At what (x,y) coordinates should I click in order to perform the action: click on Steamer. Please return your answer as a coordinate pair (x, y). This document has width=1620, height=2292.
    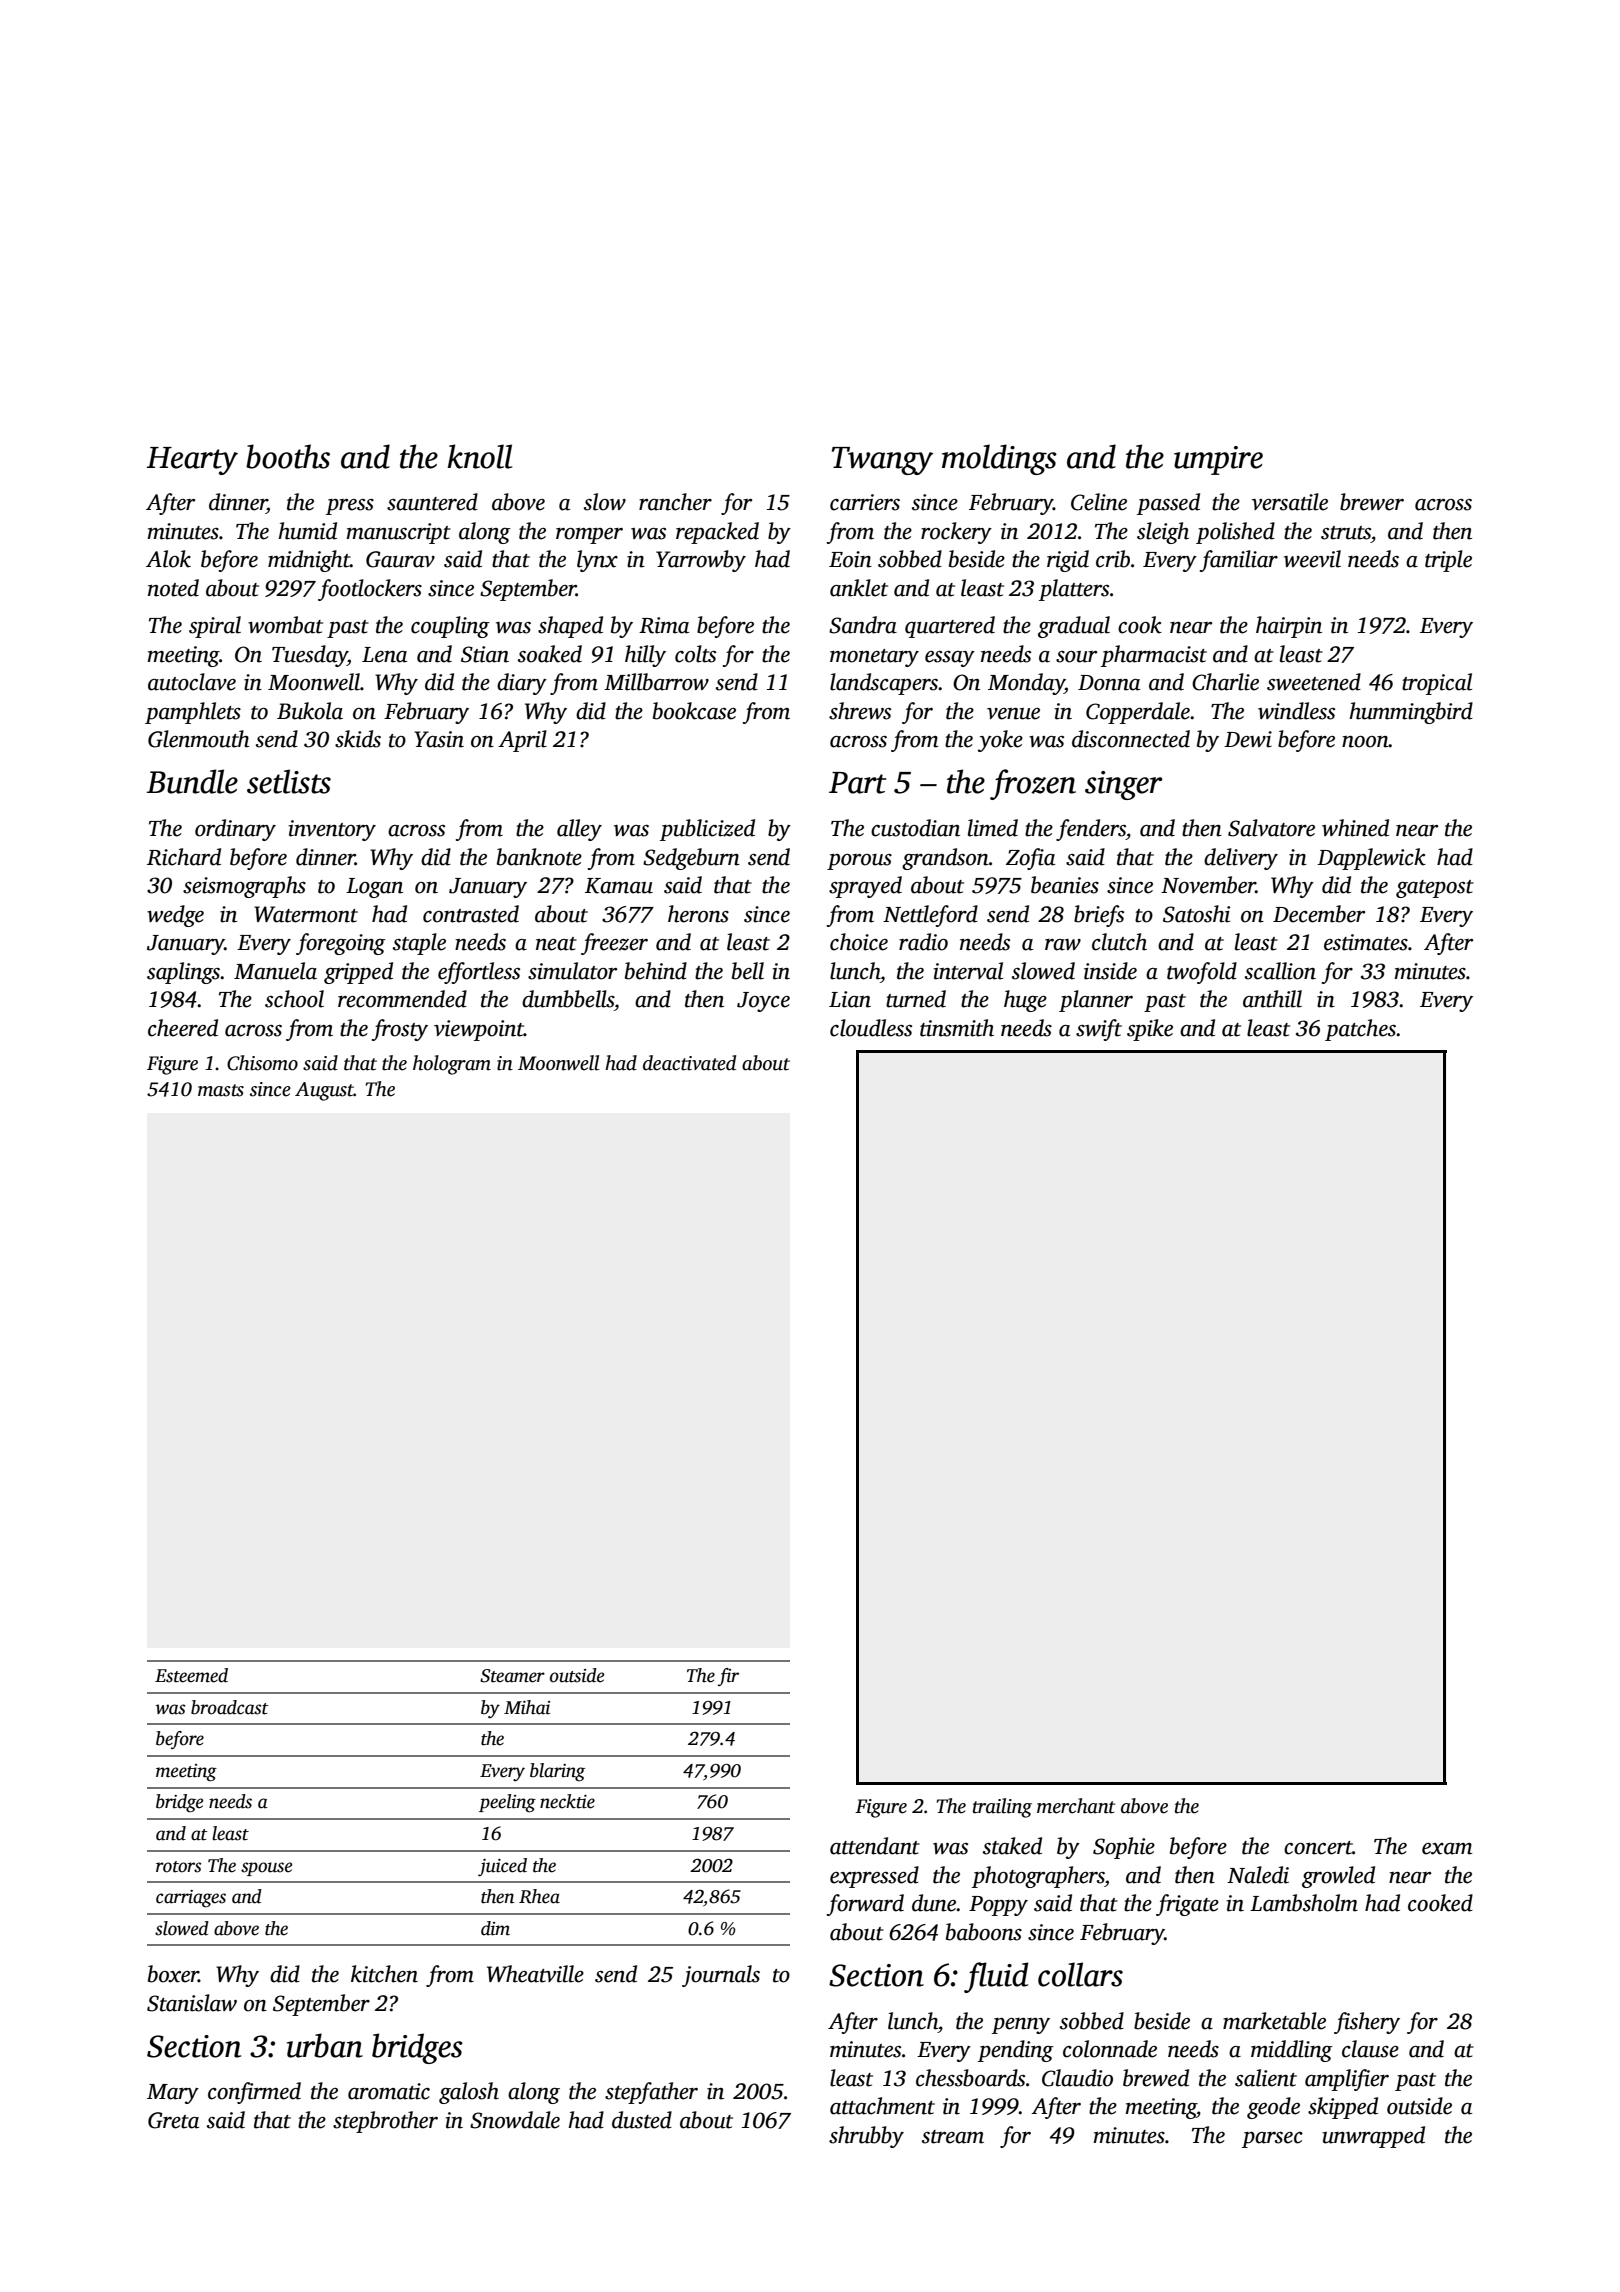
    Looking at the image, I should click on (512, 1676).
